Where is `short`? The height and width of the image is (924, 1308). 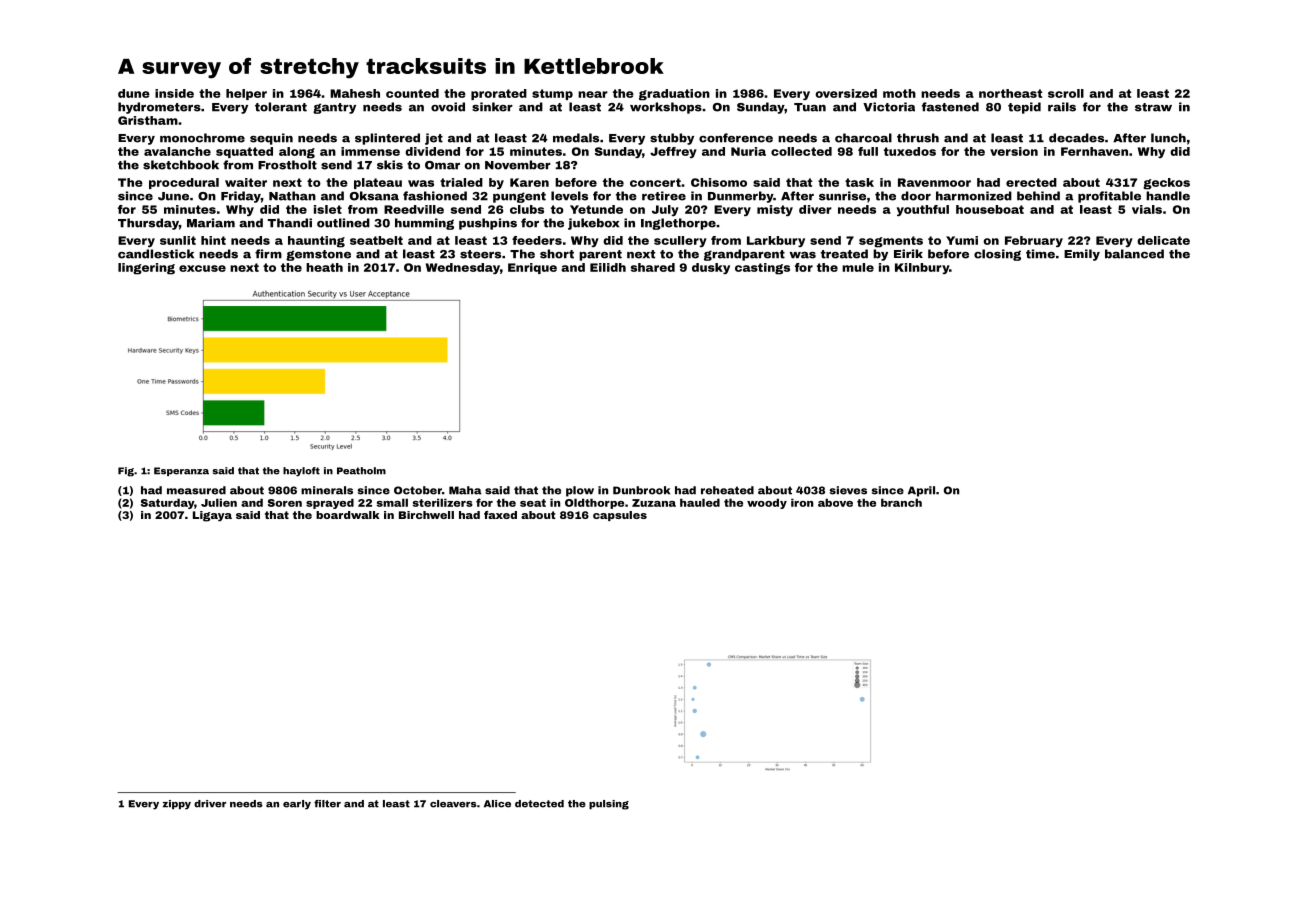
short is located at coordinates (557, 254).
